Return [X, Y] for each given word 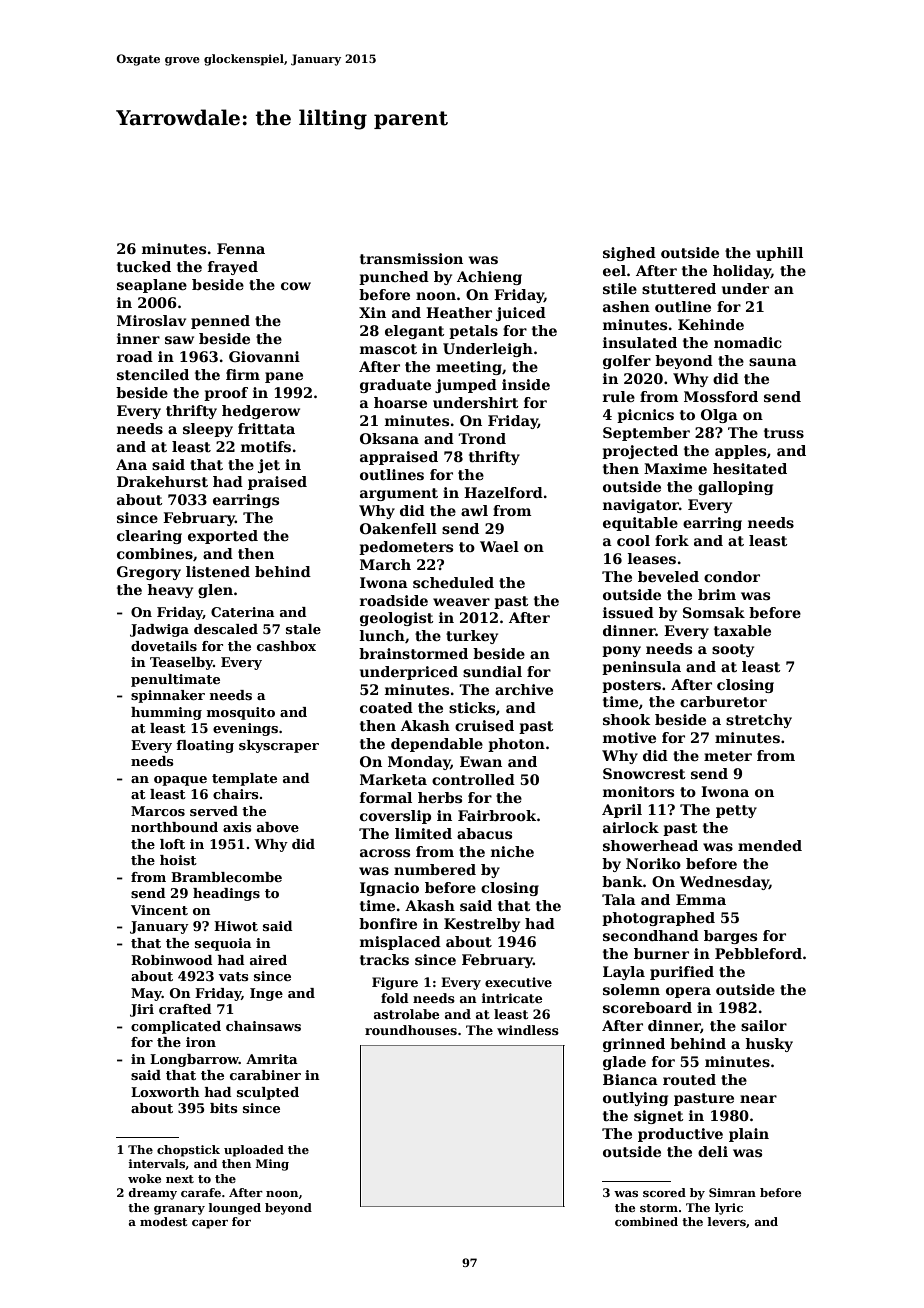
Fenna [241, 248]
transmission [411, 258]
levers [726, 1221]
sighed [629, 254]
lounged [234, 1209]
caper [210, 1224]
